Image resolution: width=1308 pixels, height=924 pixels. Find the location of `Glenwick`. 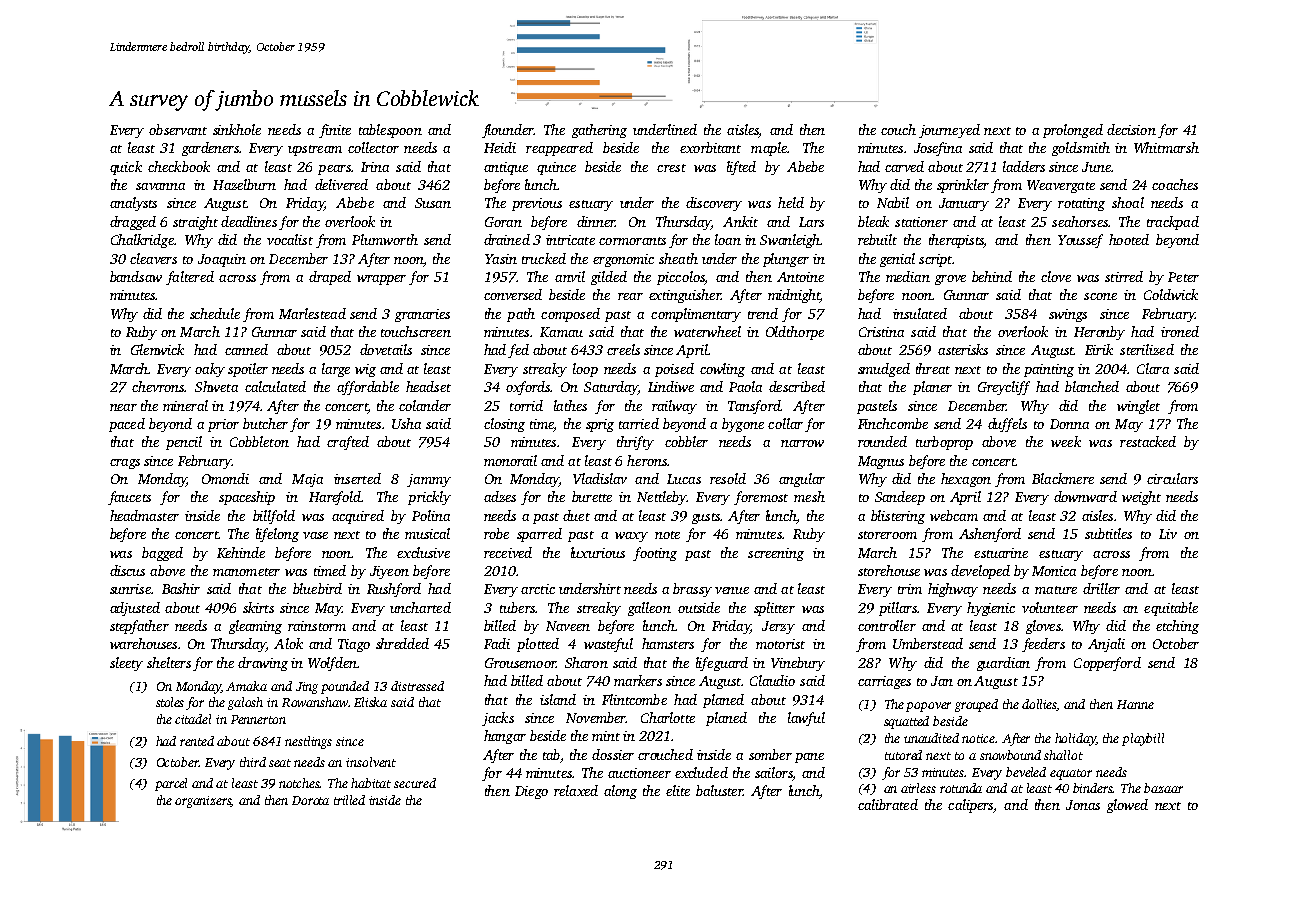

Glenwick is located at coordinates (157, 349).
